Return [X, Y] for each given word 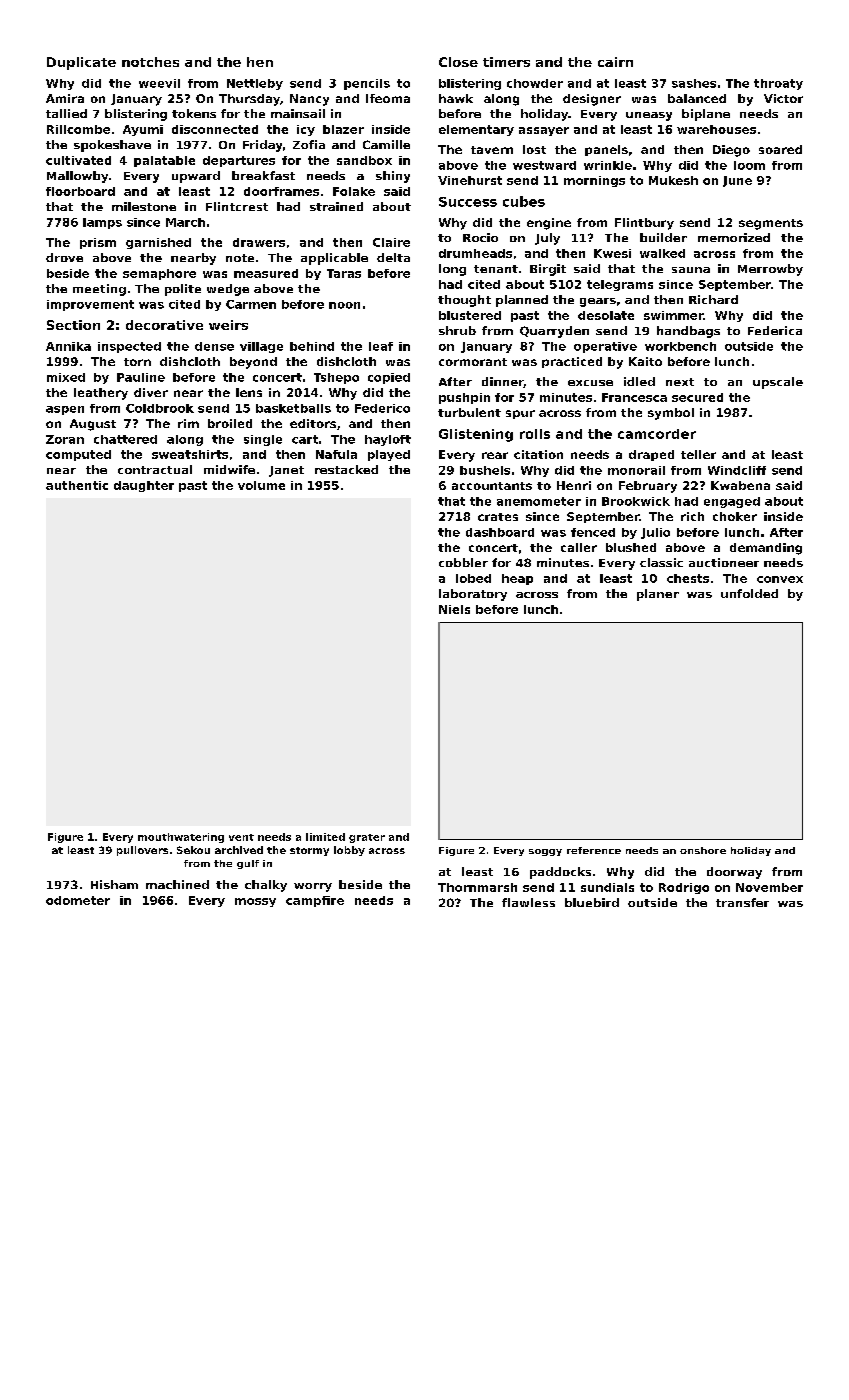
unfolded [749, 593]
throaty [778, 84]
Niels [454, 609]
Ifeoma [388, 98]
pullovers [142, 851]
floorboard [80, 191]
